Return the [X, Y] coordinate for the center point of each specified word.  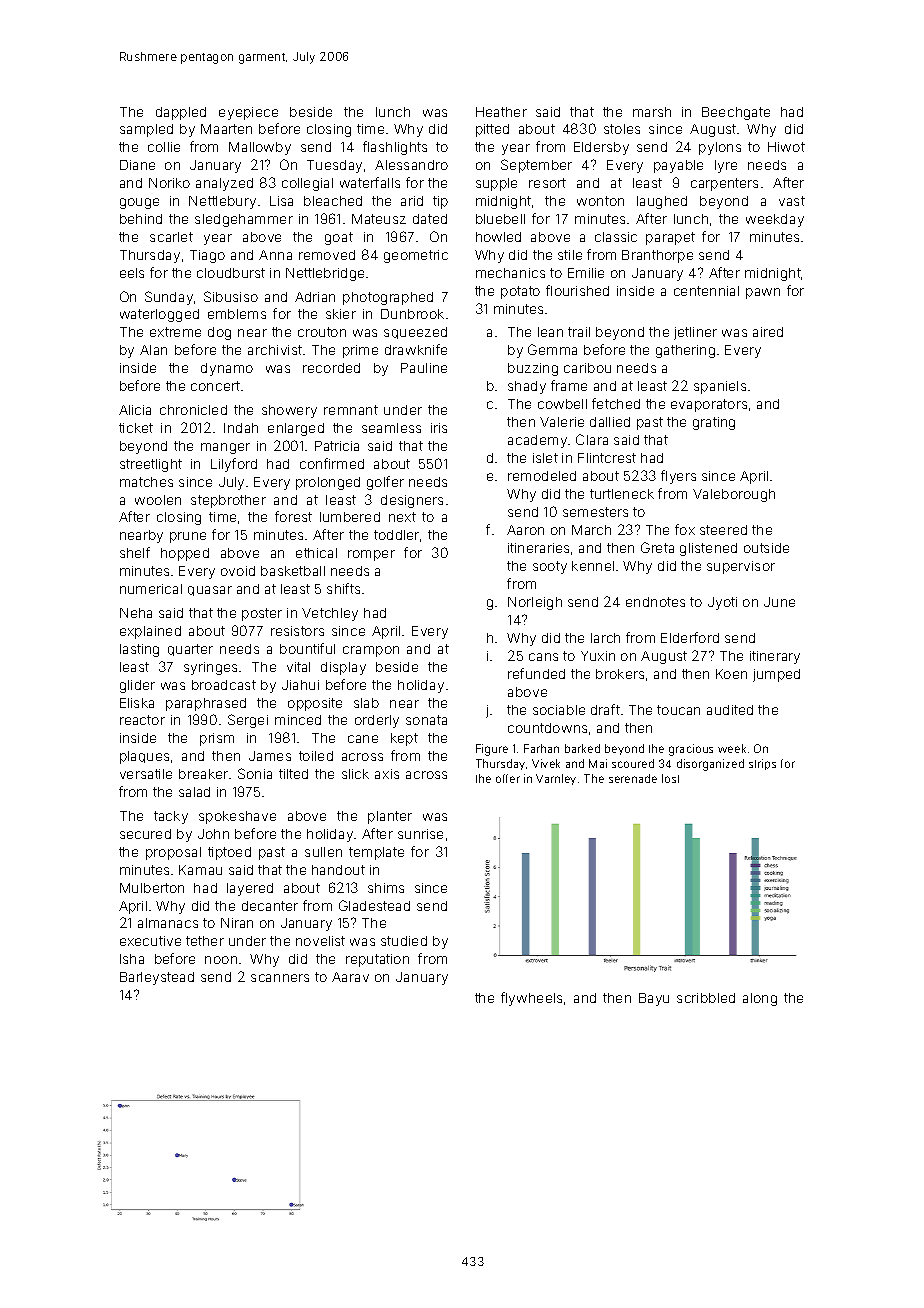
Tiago [207, 256]
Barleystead [157, 978]
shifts [343, 588]
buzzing [533, 369]
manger [225, 448]
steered [723, 530]
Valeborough [734, 495]
